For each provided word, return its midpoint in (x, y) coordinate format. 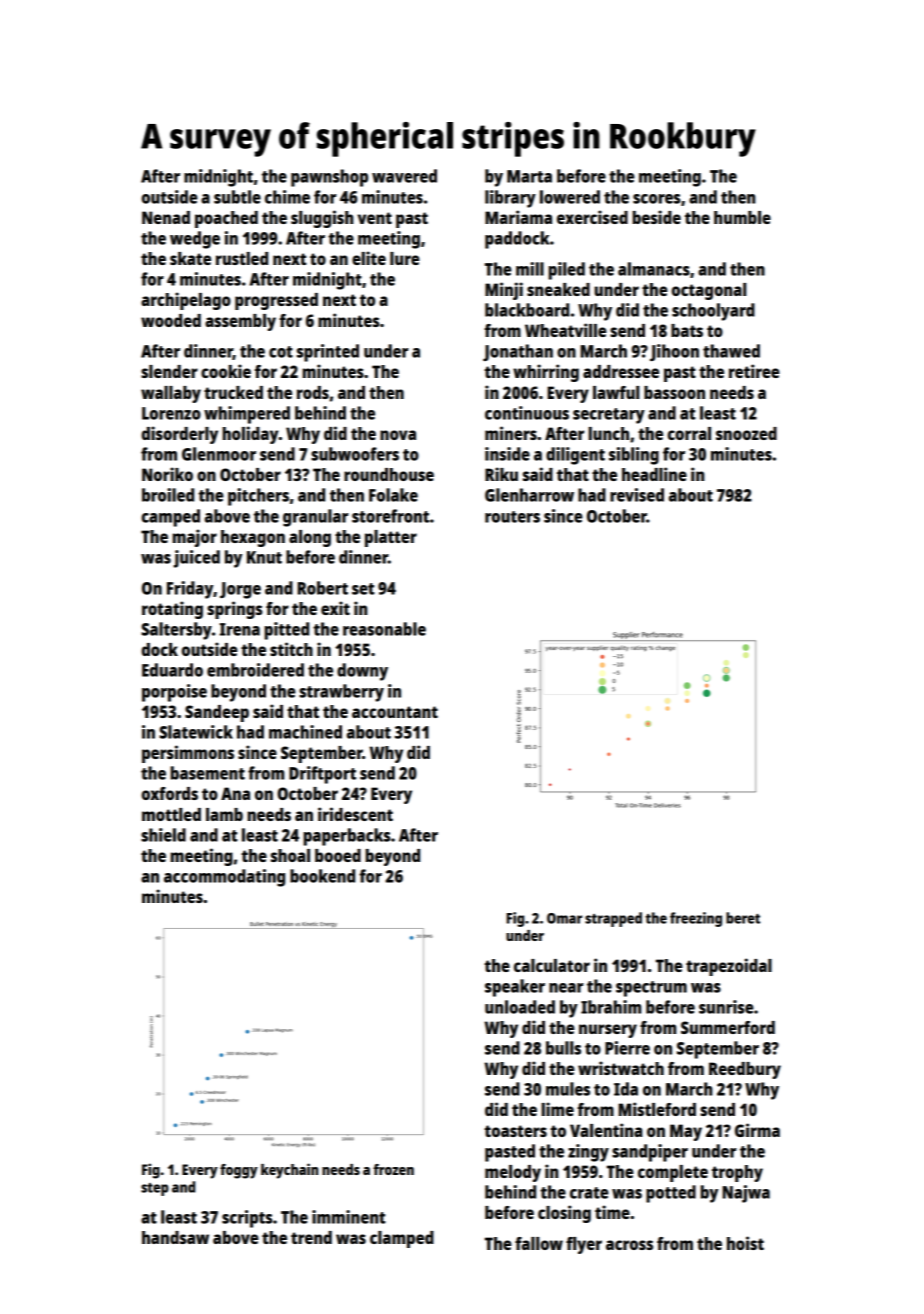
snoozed (746, 433)
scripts (247, 1219)
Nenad (166, 217)
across (629, 1245)
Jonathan (518, 352)
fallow (539, 1243)
